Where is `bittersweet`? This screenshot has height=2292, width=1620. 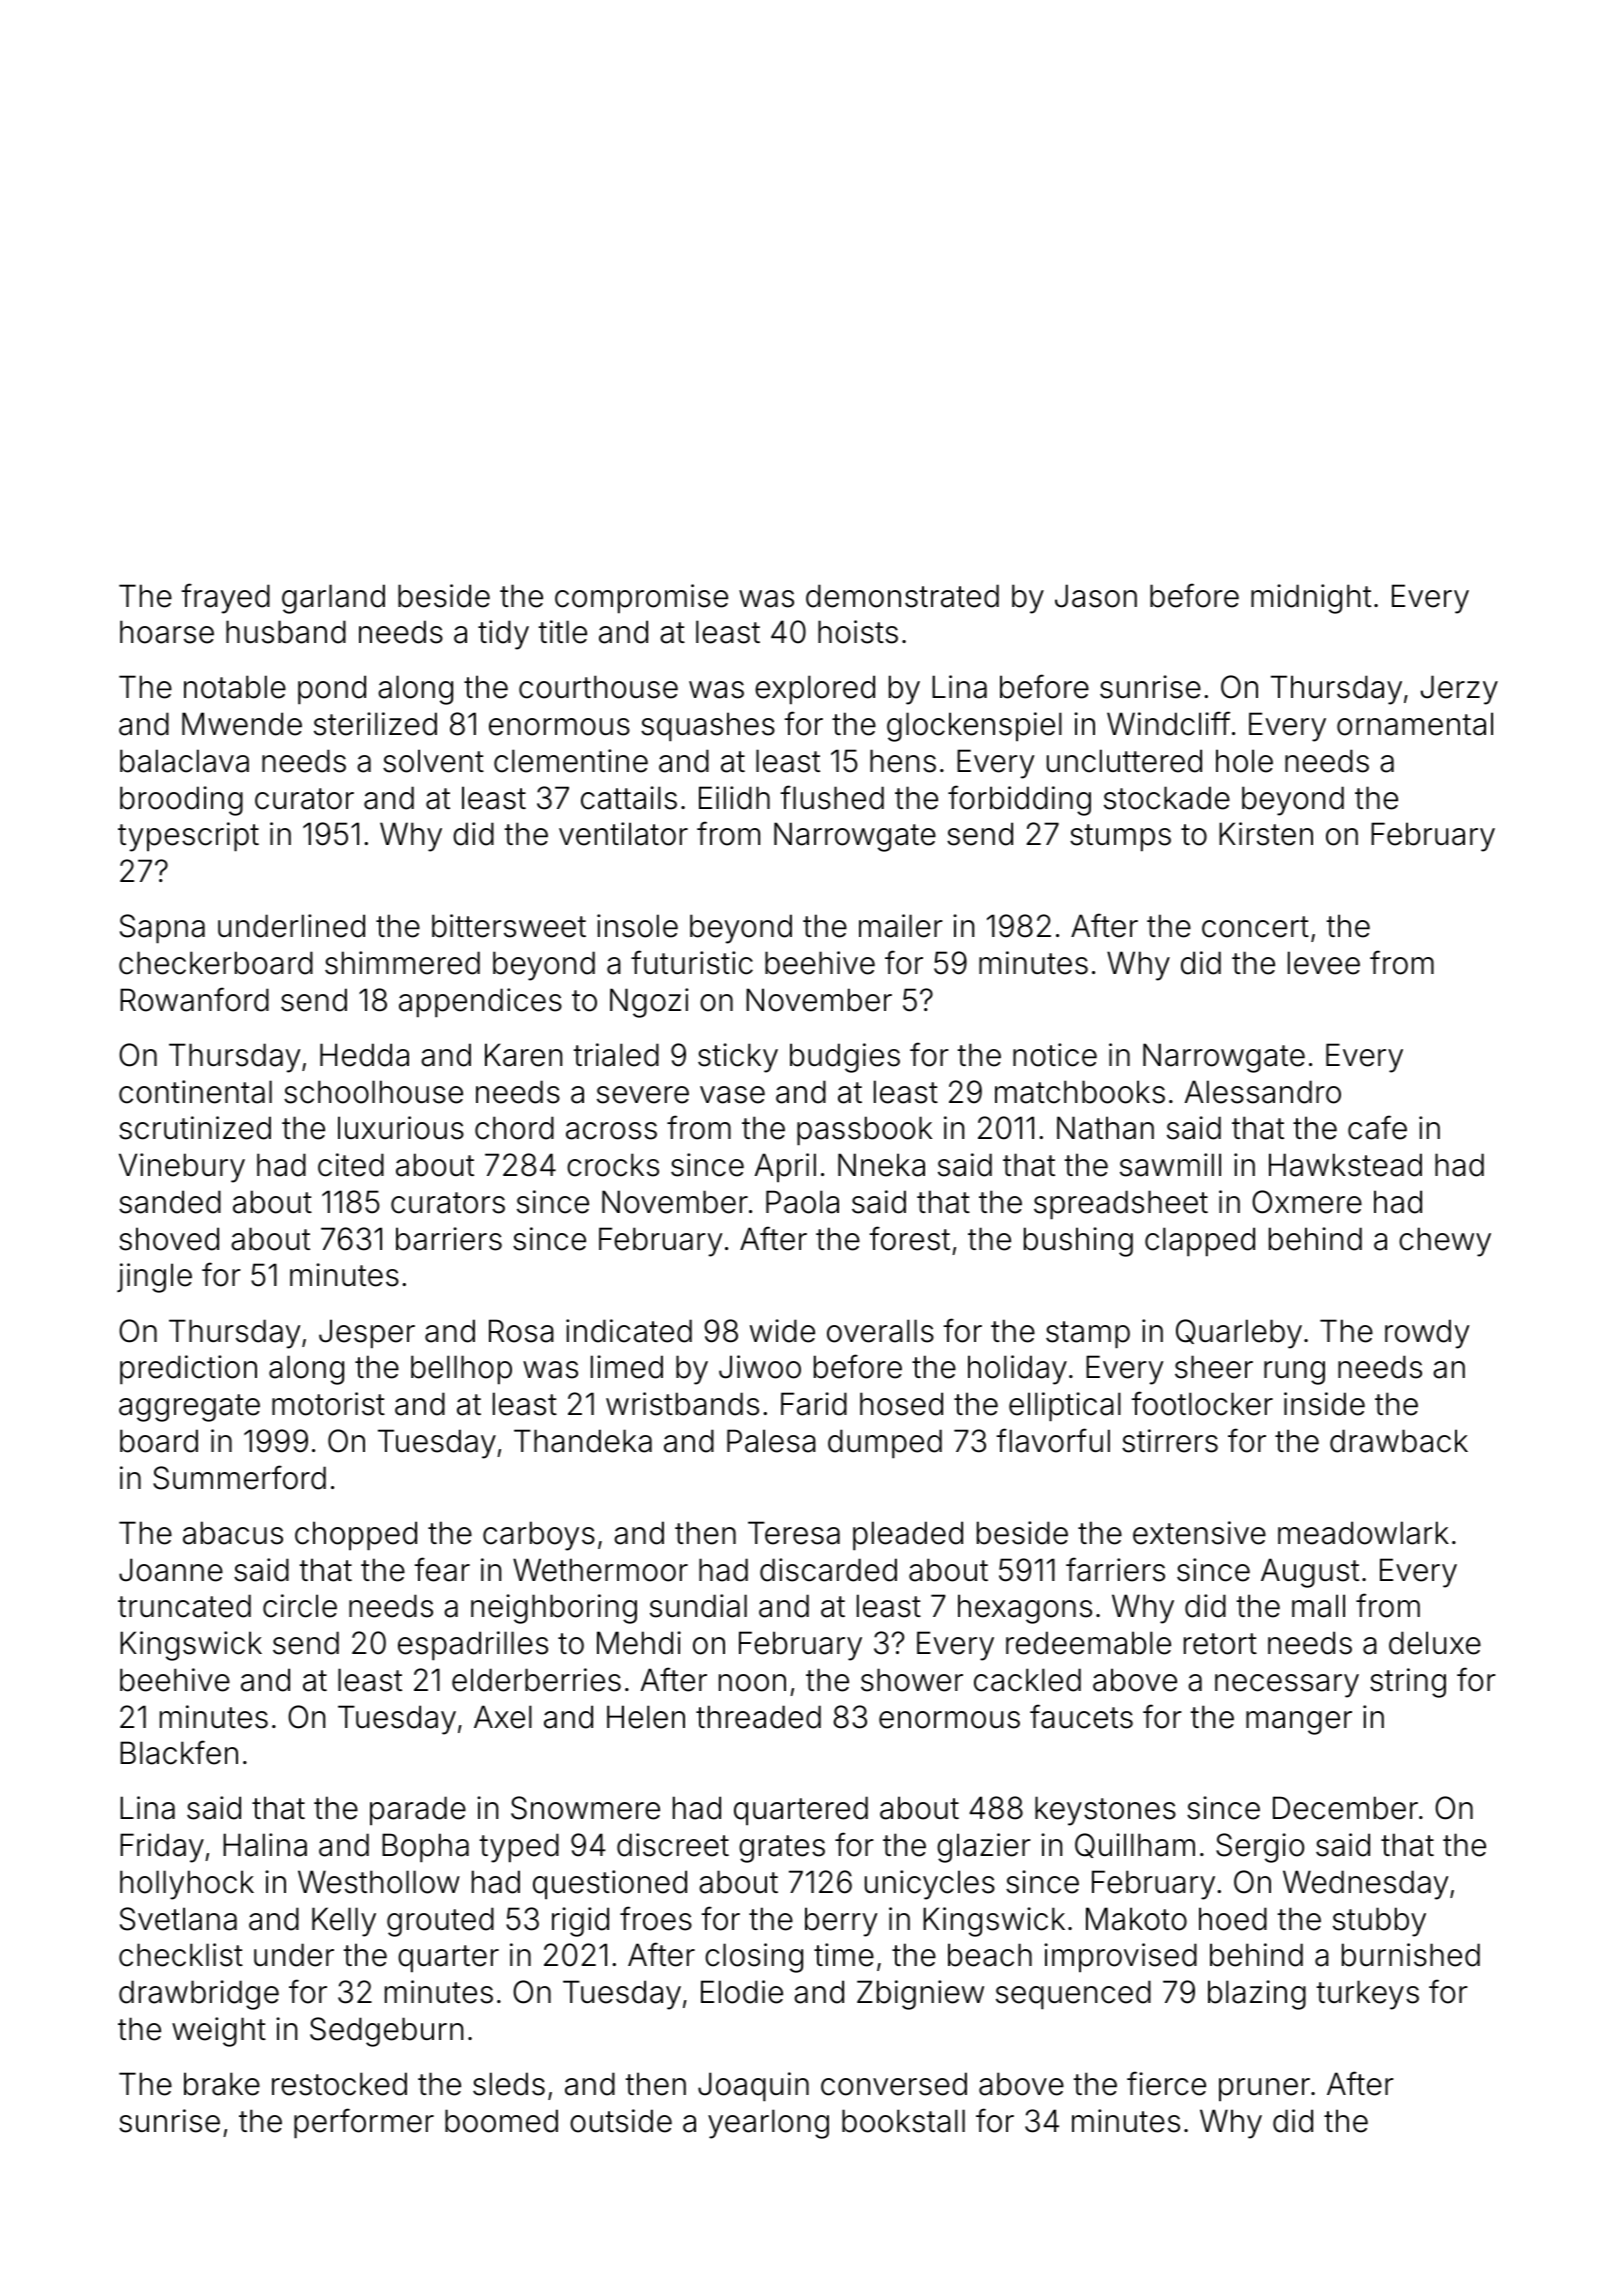 bittersweet is located at coordinates (509, 926).
